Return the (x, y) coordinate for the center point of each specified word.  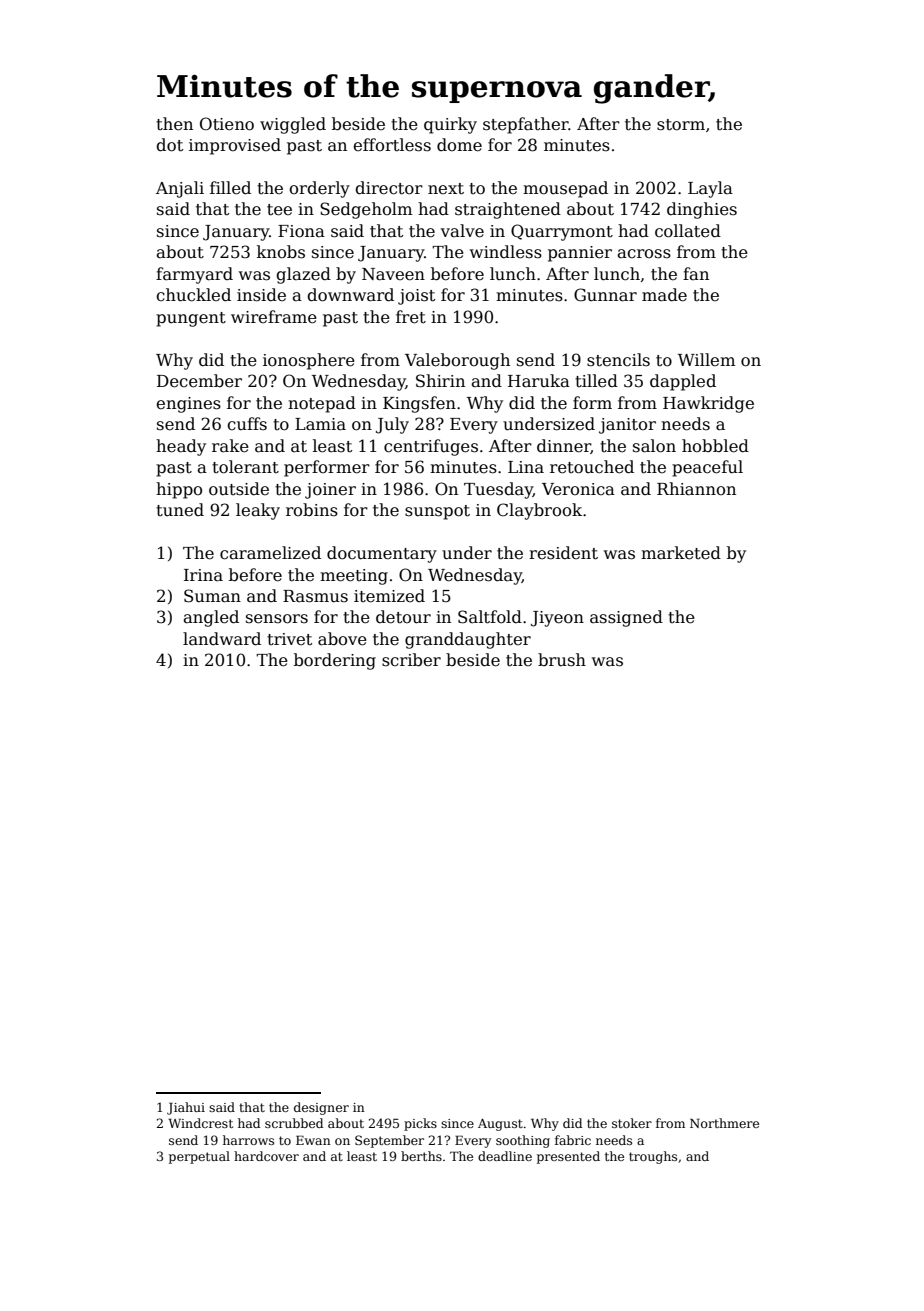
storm (681, 125)
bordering (335, 661)
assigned (626, 618)
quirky (450, 125)
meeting (354, 577)
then (174, 124)
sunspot (437, 512)
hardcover (266, 1156)
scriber (411, 660)
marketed (681, 553)
